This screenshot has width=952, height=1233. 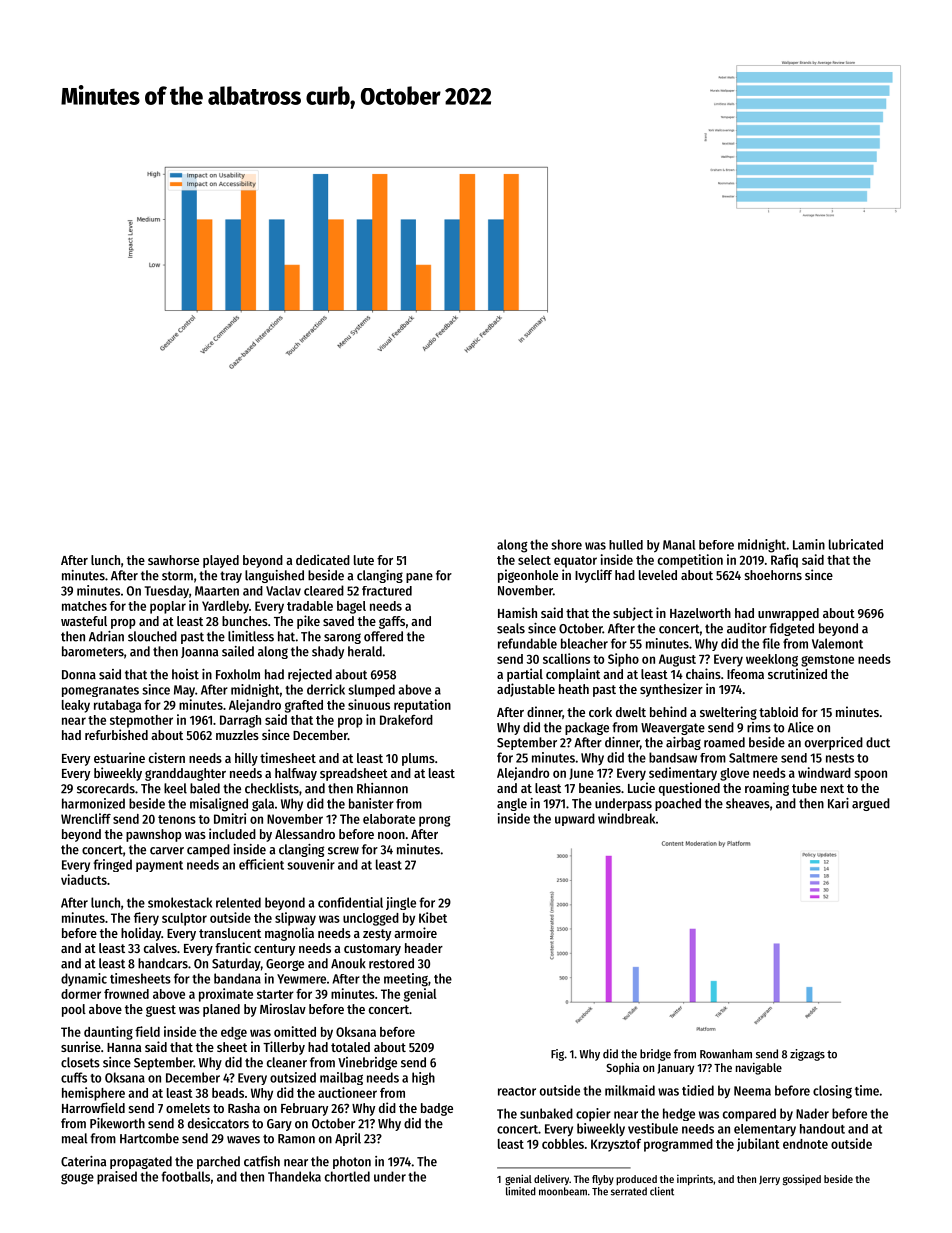 I want to click on sunrise, so click(x=81, y=1046).
